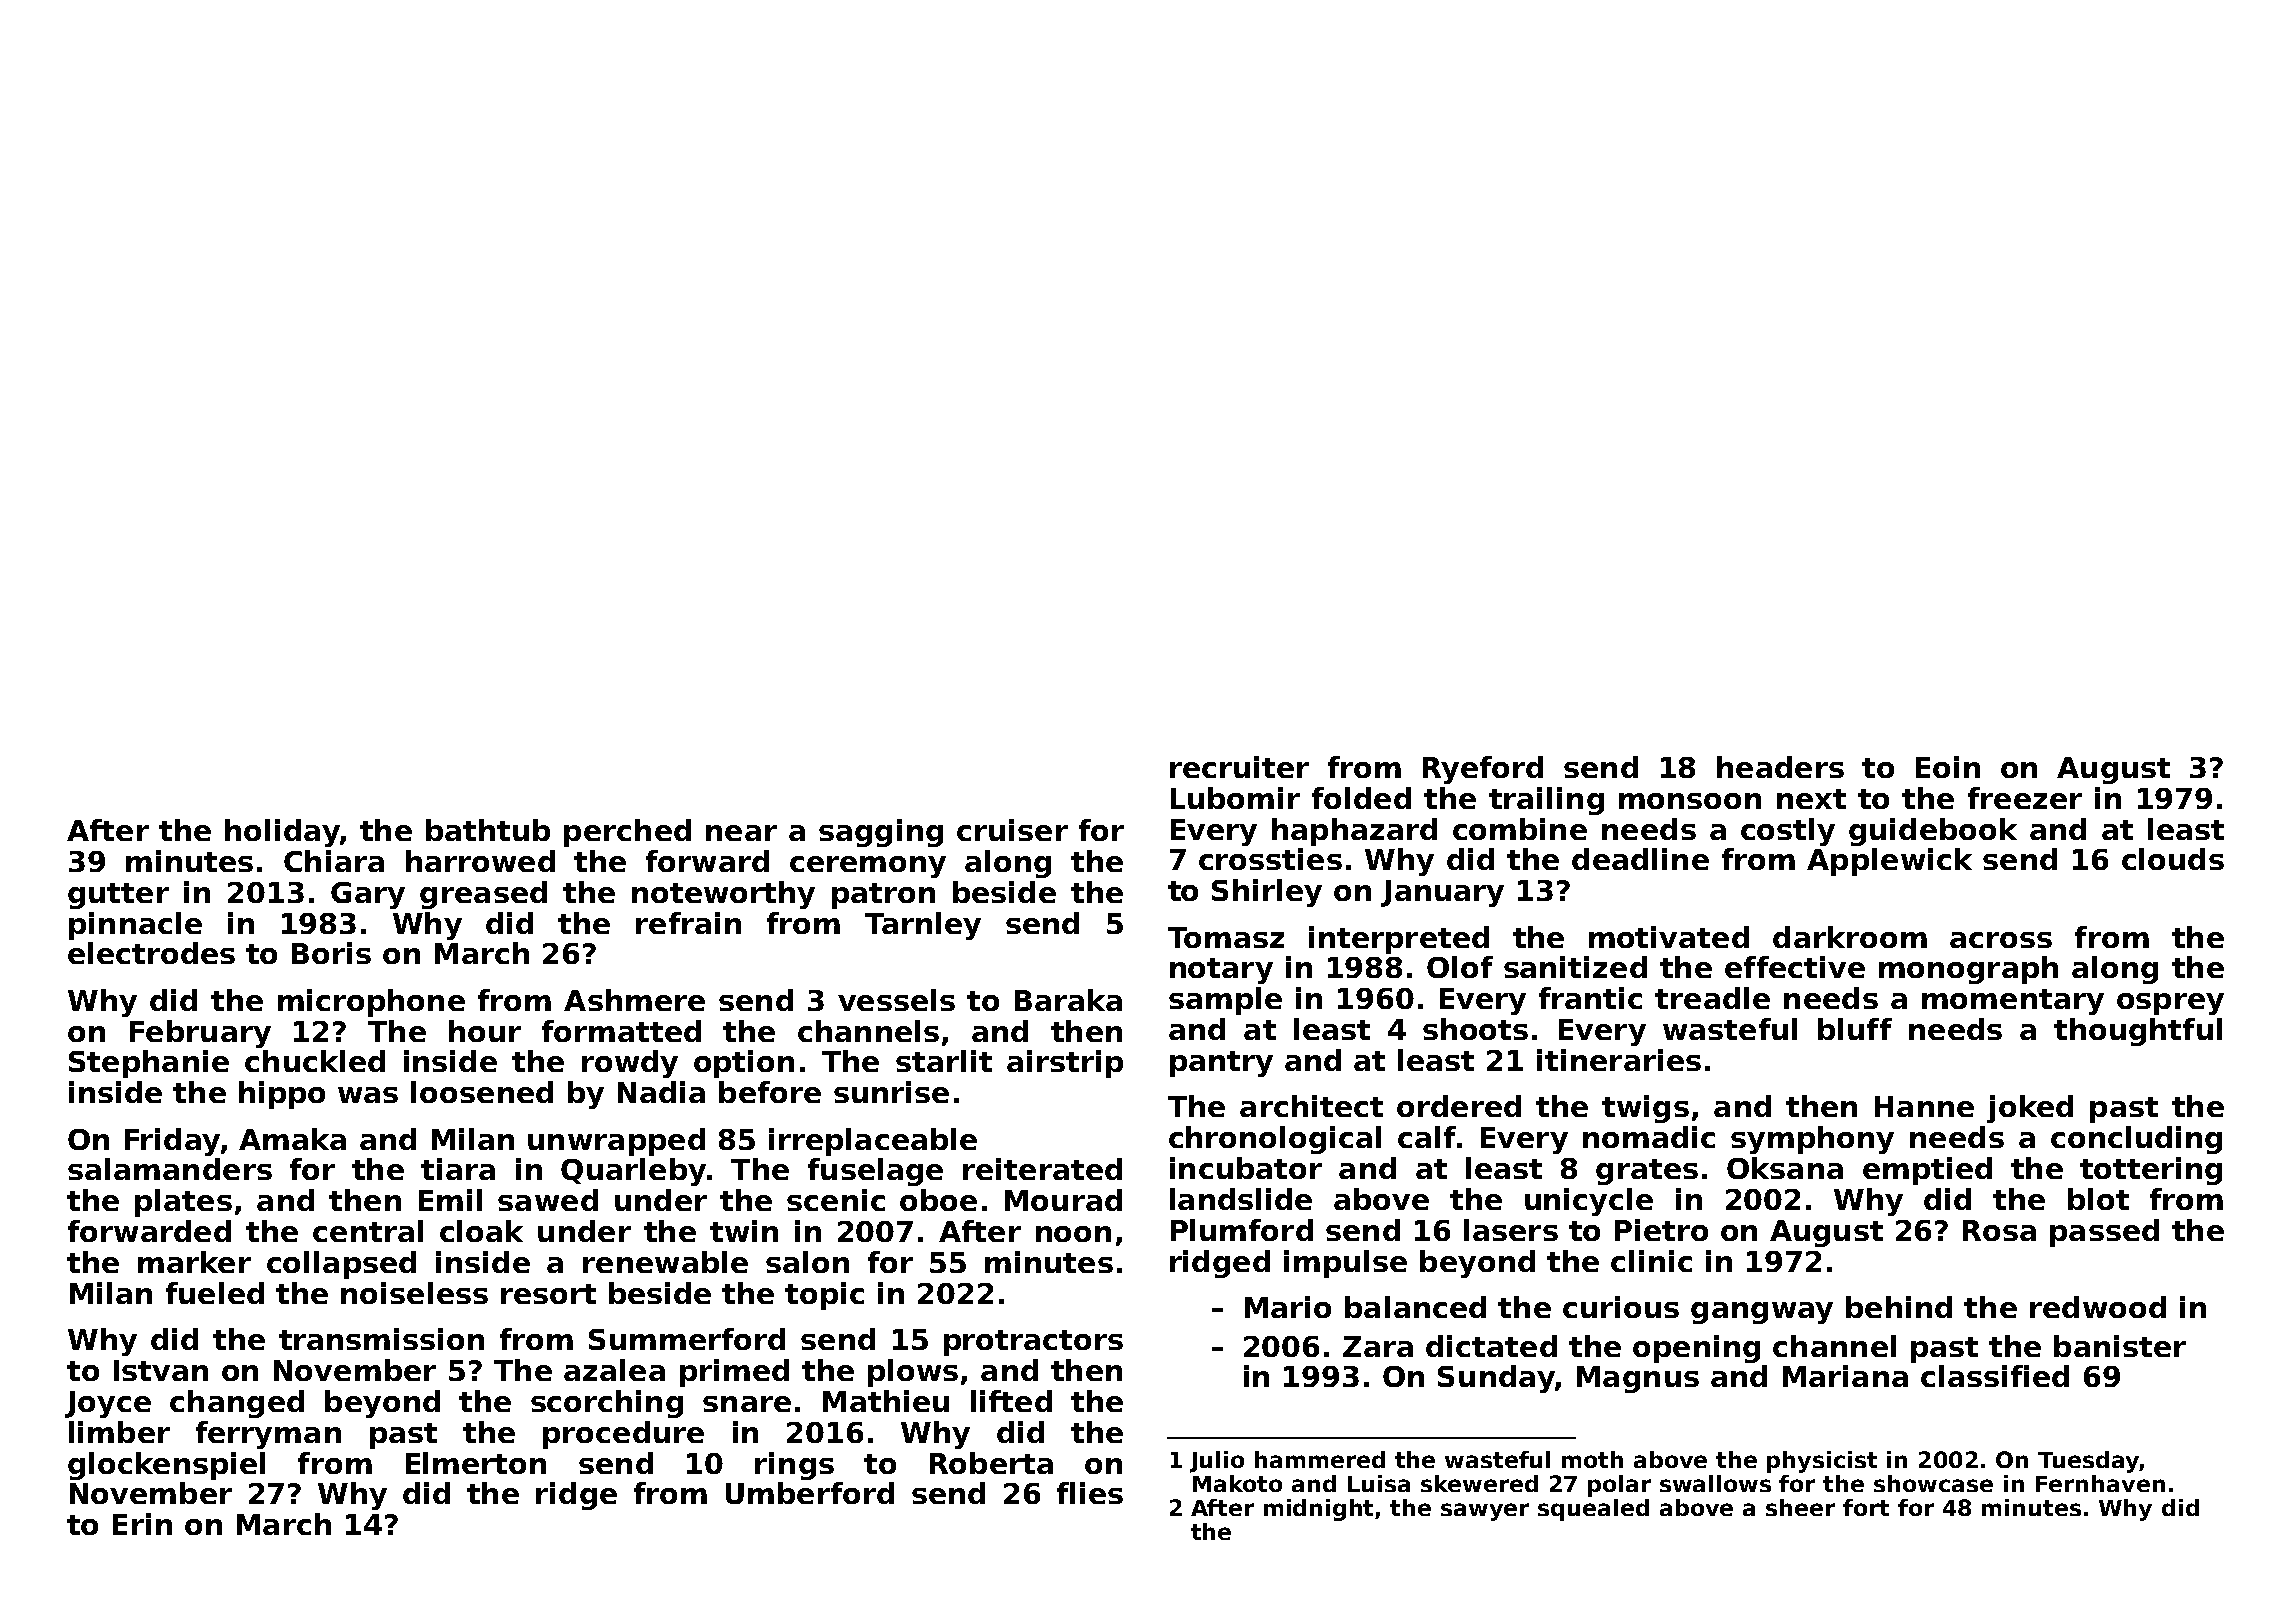 The image size is (2292, 1620). I want to click on Shirley, so click(1267, 893).
